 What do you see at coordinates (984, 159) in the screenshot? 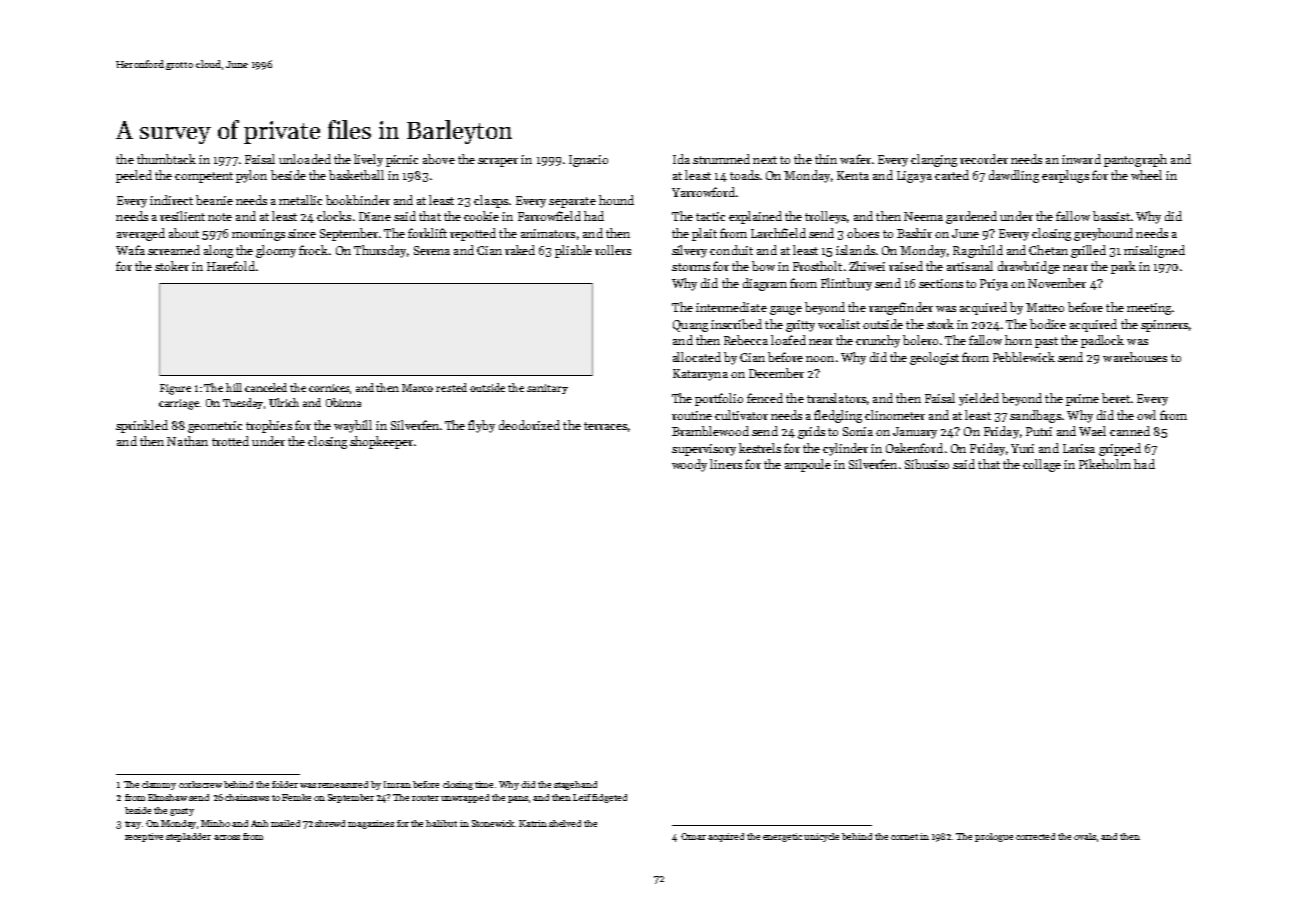
I see `recorder` at bounding box center [984, 159].
